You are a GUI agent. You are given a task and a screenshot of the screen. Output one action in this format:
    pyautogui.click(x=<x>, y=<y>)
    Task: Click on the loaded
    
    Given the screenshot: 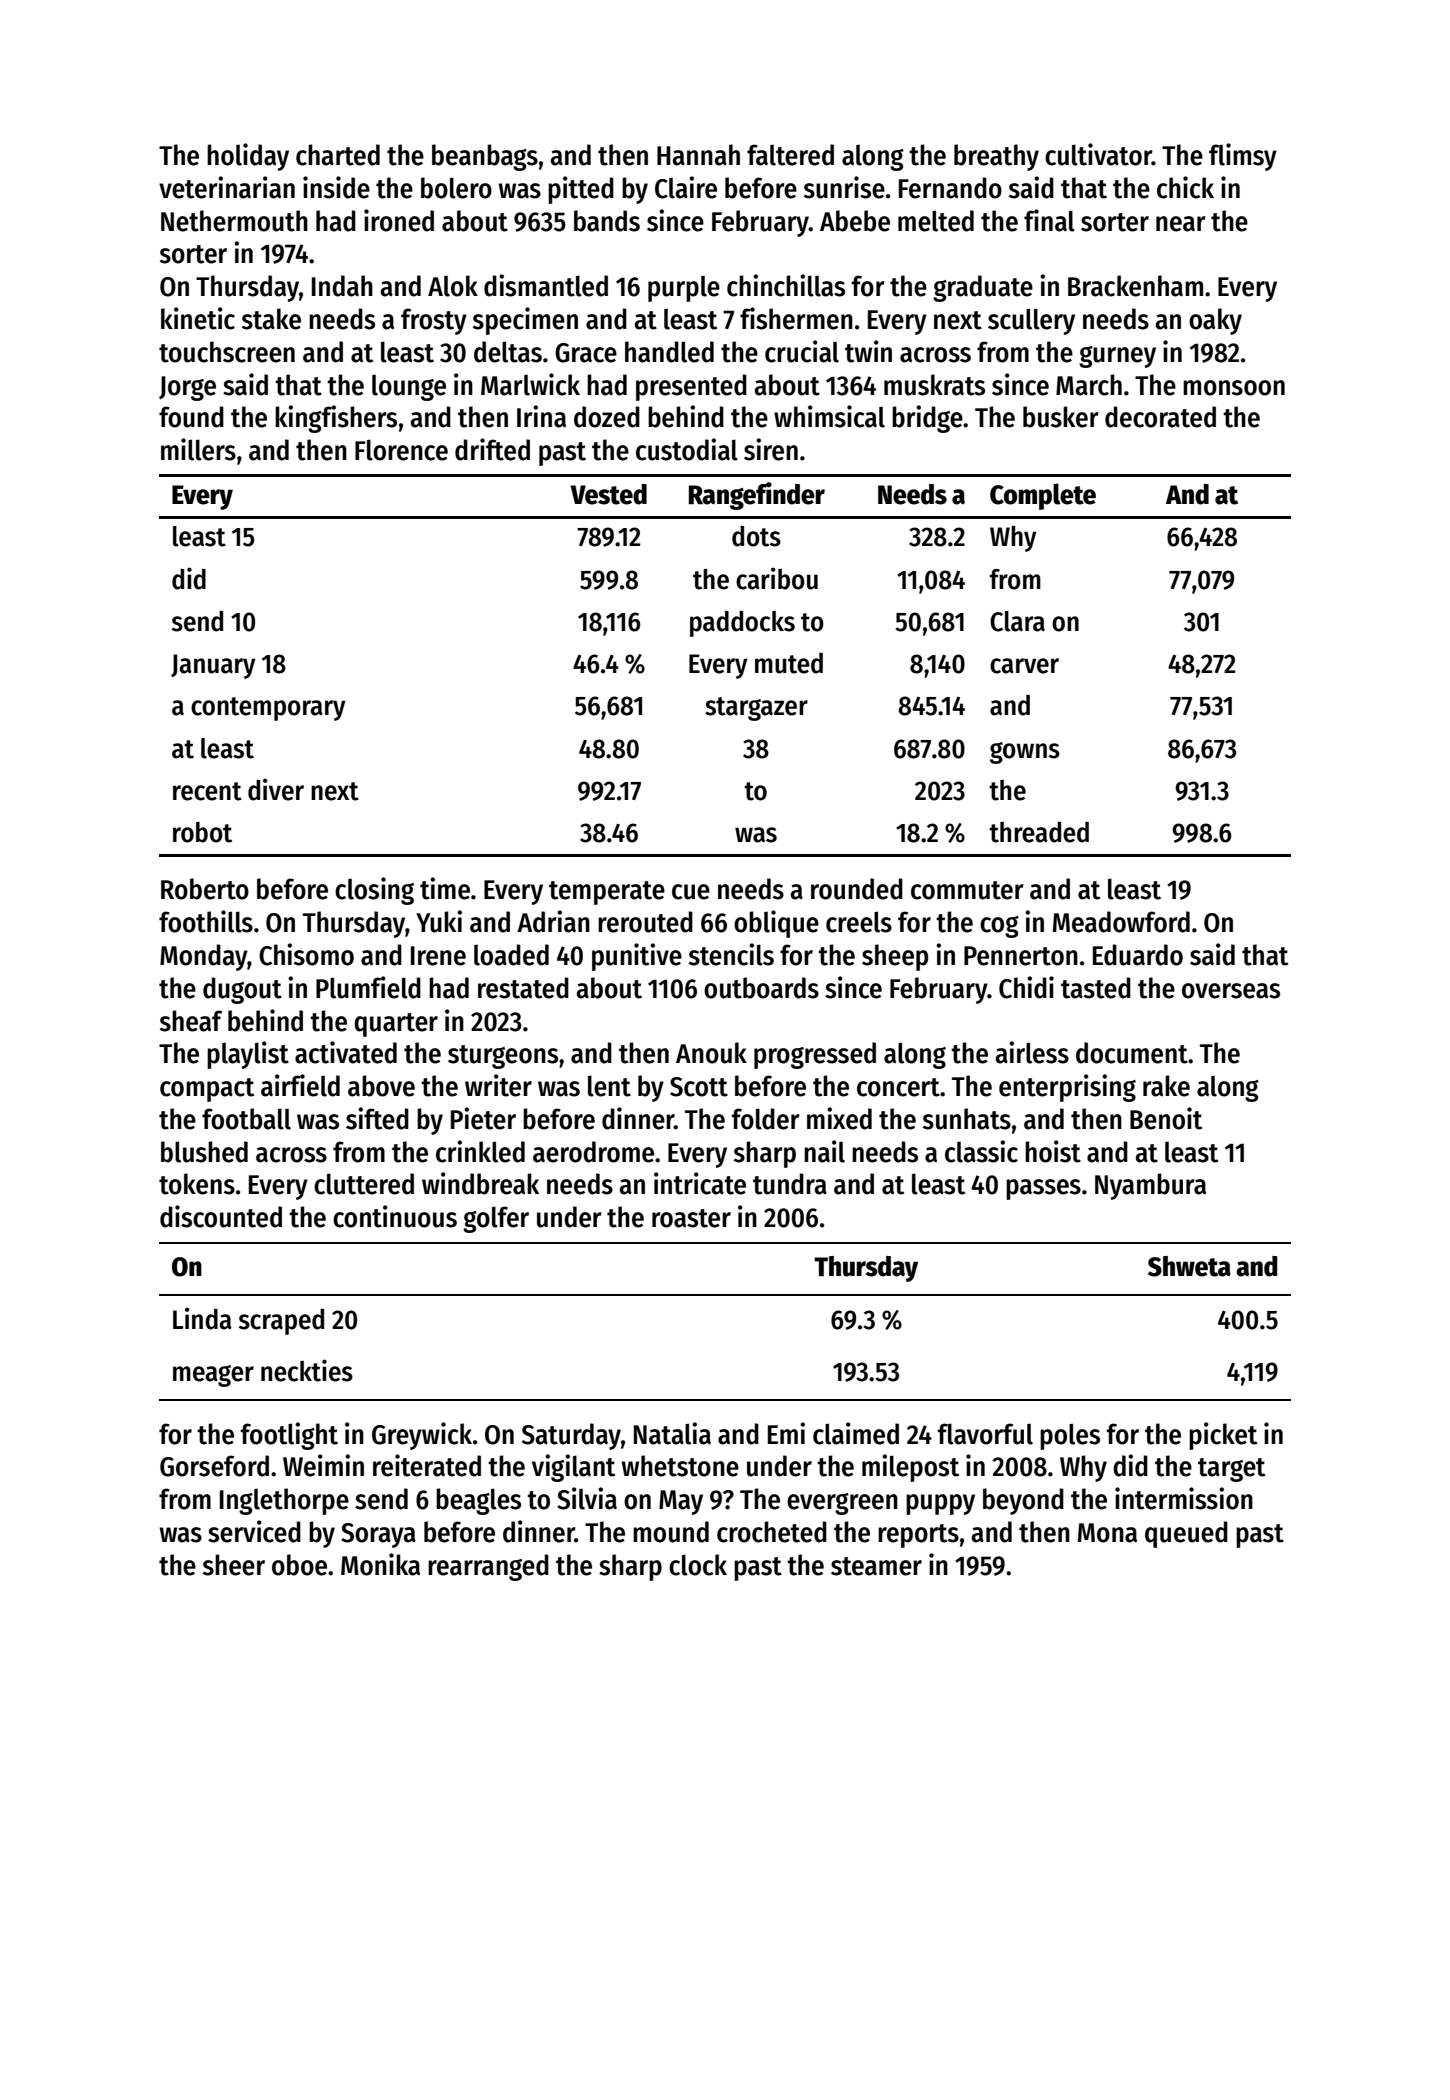 What is the action you would take?
    pyautogui.click(x=511, y=955)
